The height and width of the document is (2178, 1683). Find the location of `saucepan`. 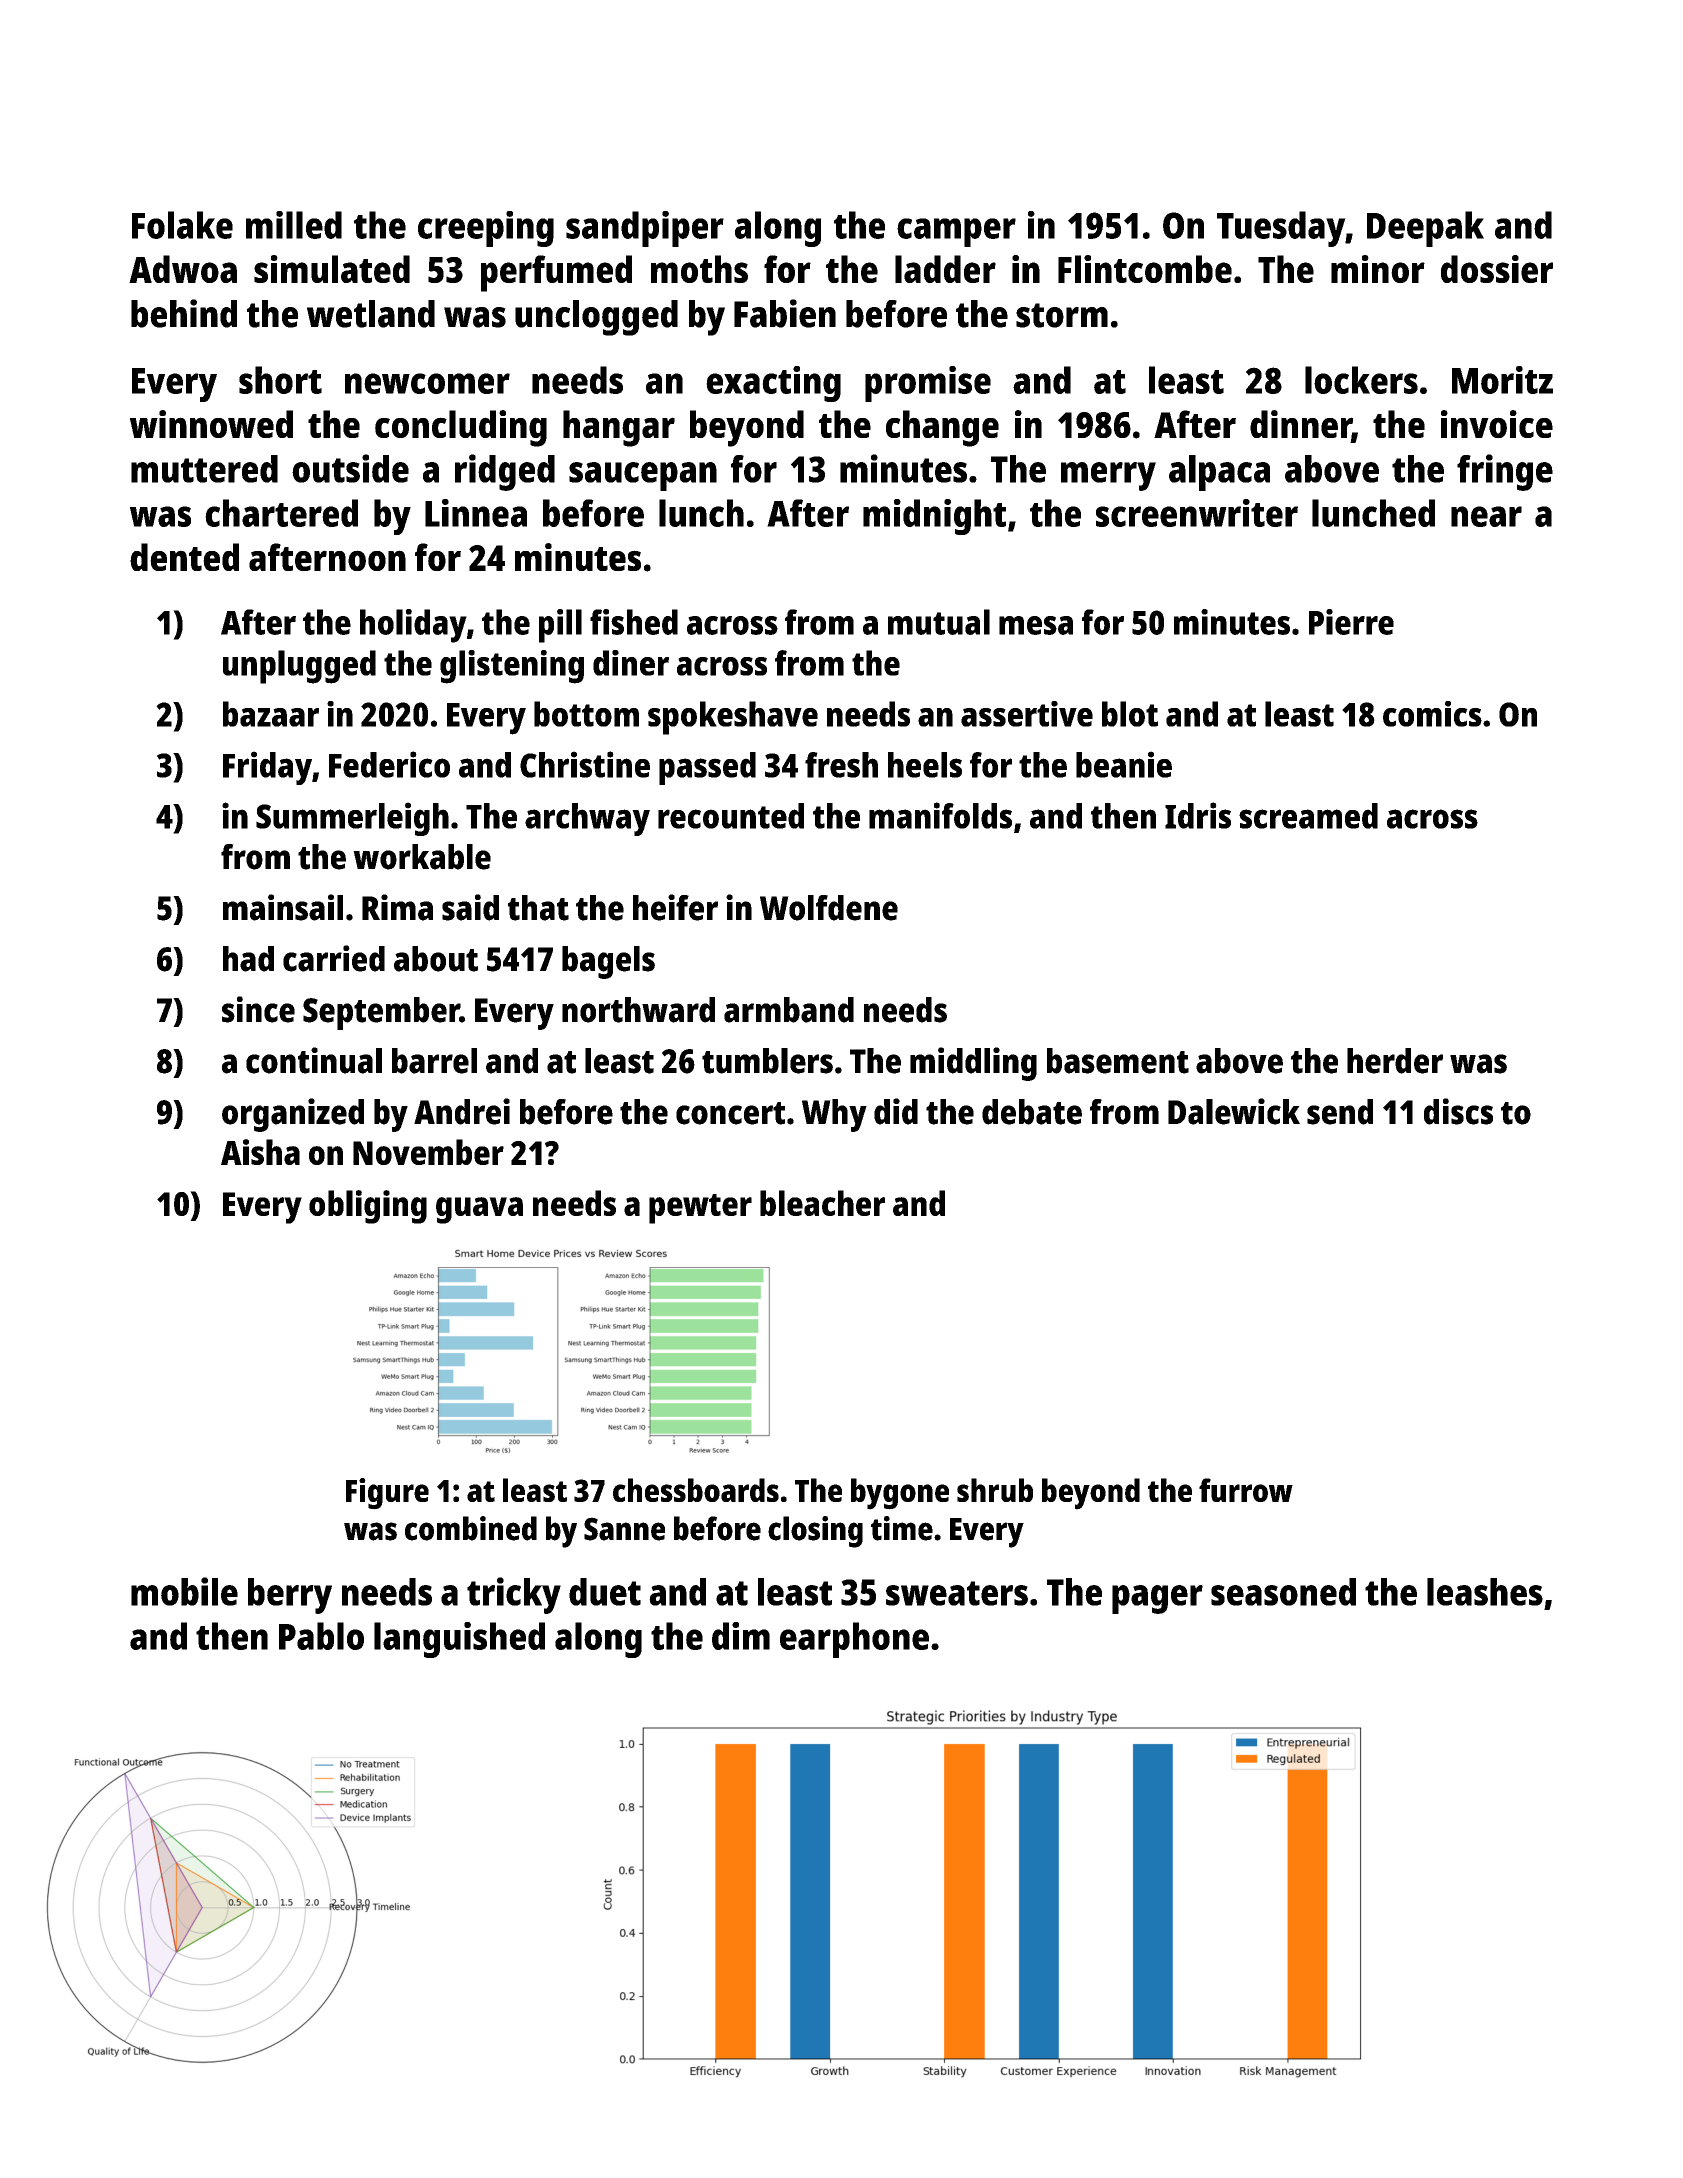

saucepan is located at coordinates (643, 476).
